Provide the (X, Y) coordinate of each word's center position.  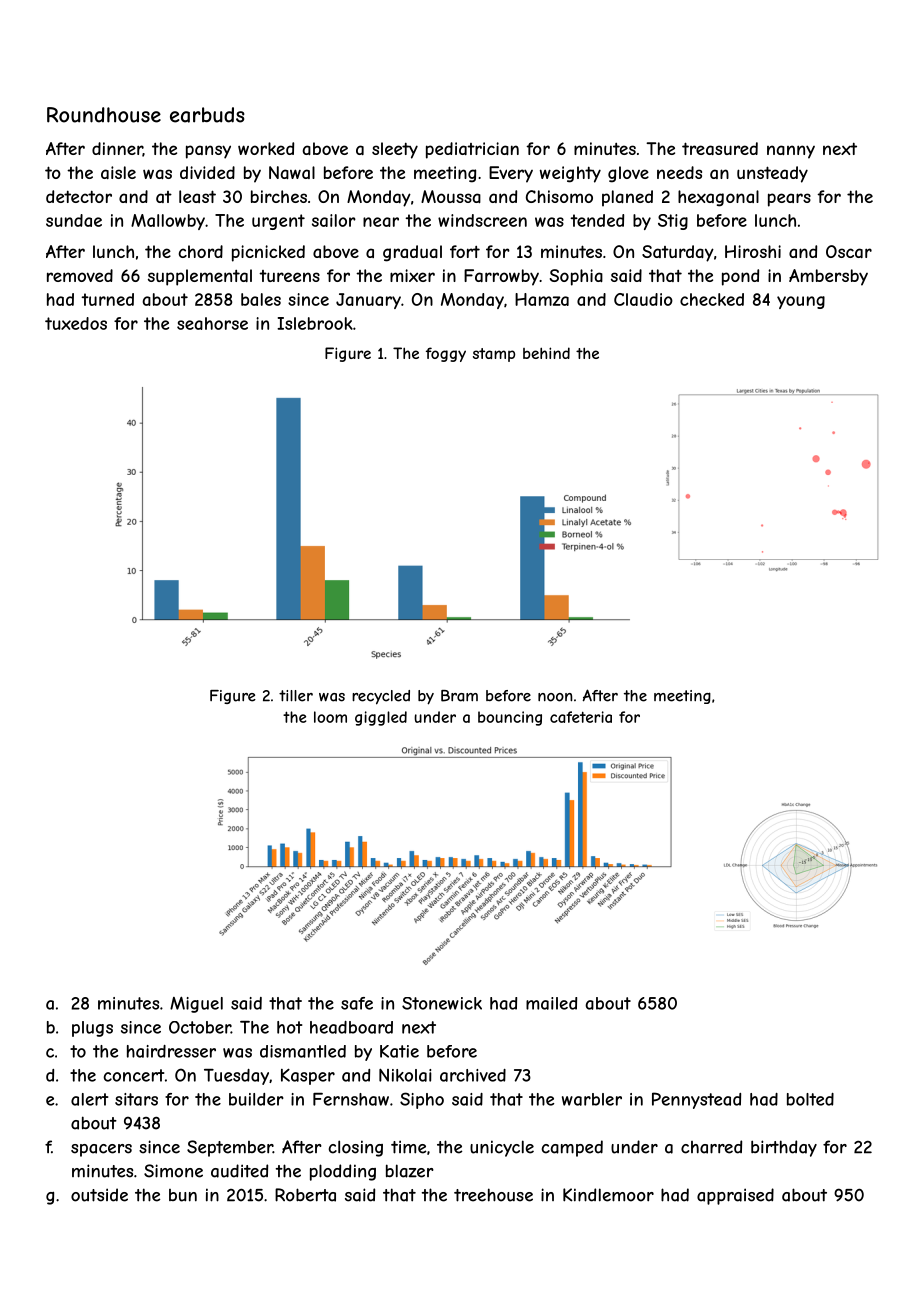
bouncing (510, 718)
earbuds (207, 115)
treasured (720, 148)
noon (555, 697)
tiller (296, 696)
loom (330, 717)
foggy (446, 354)
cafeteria (581, 717)
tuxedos (76, 323)
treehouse (493, 1195)
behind (546, 353)
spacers (101, 1150)
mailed (551, 1003)
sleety (395, 150)
